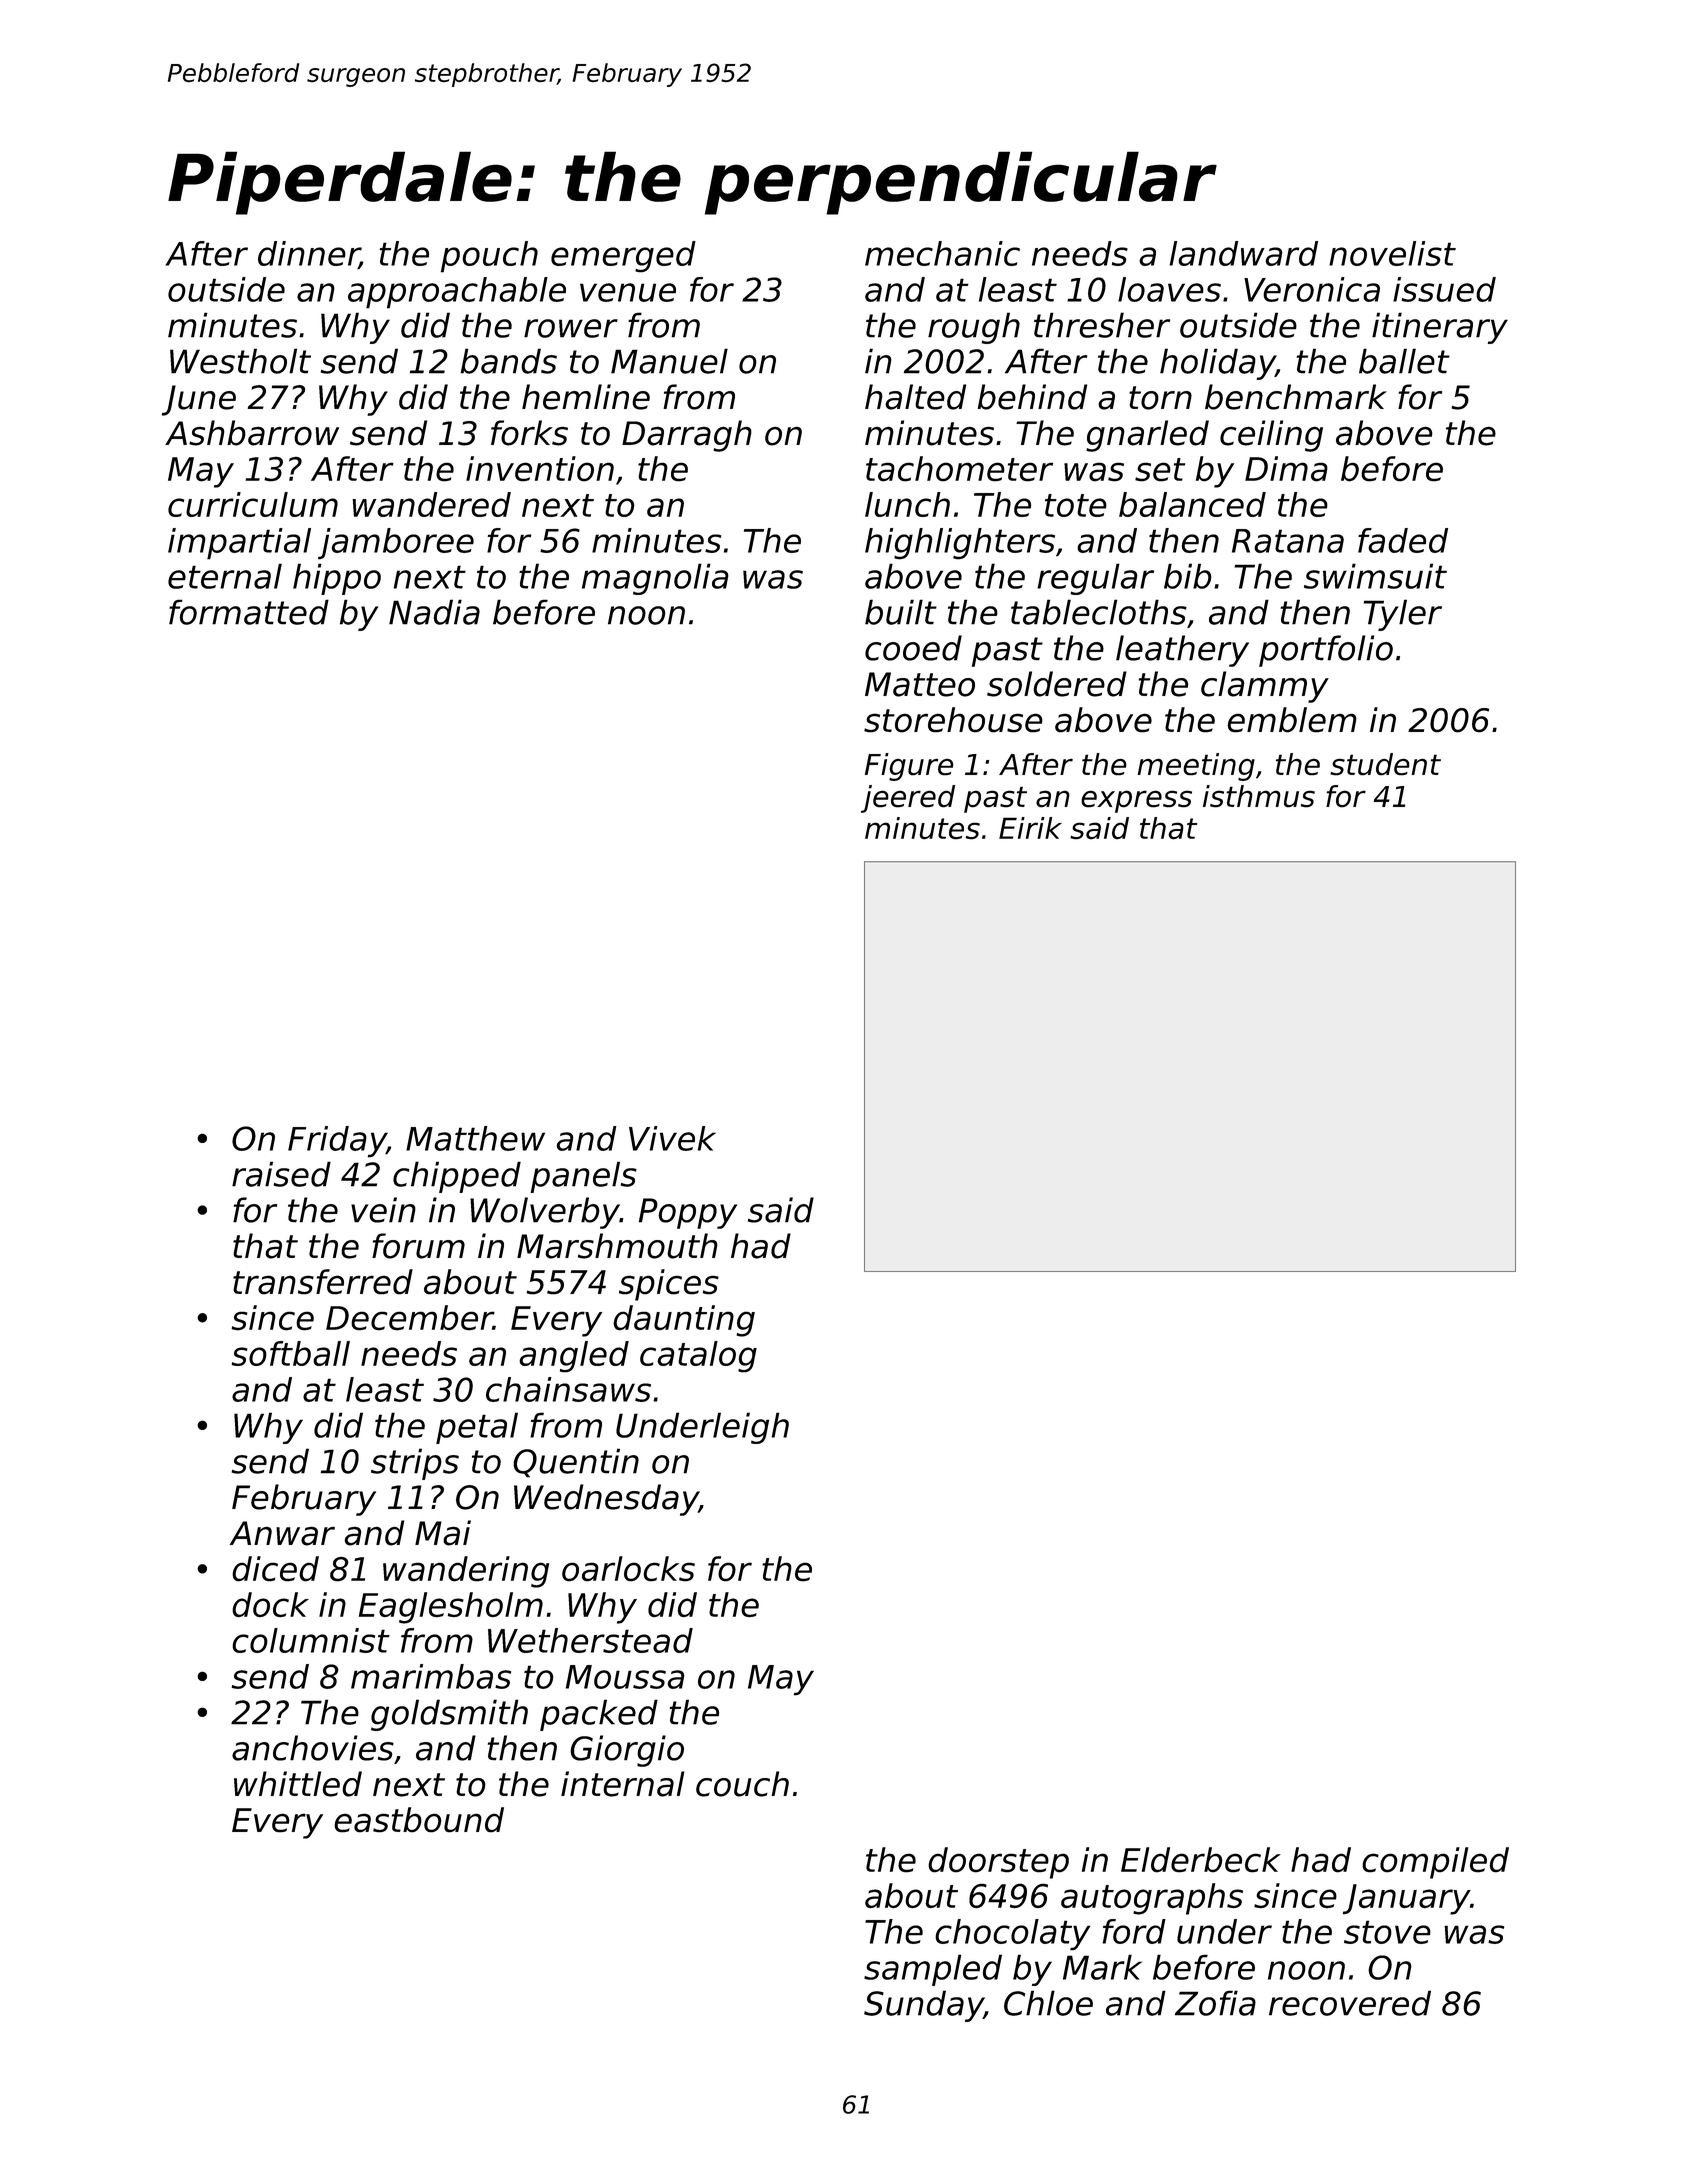  What do you see at coordinates (908, 799) in the page?
I see `jeered` at bounding box center [908, 799].
